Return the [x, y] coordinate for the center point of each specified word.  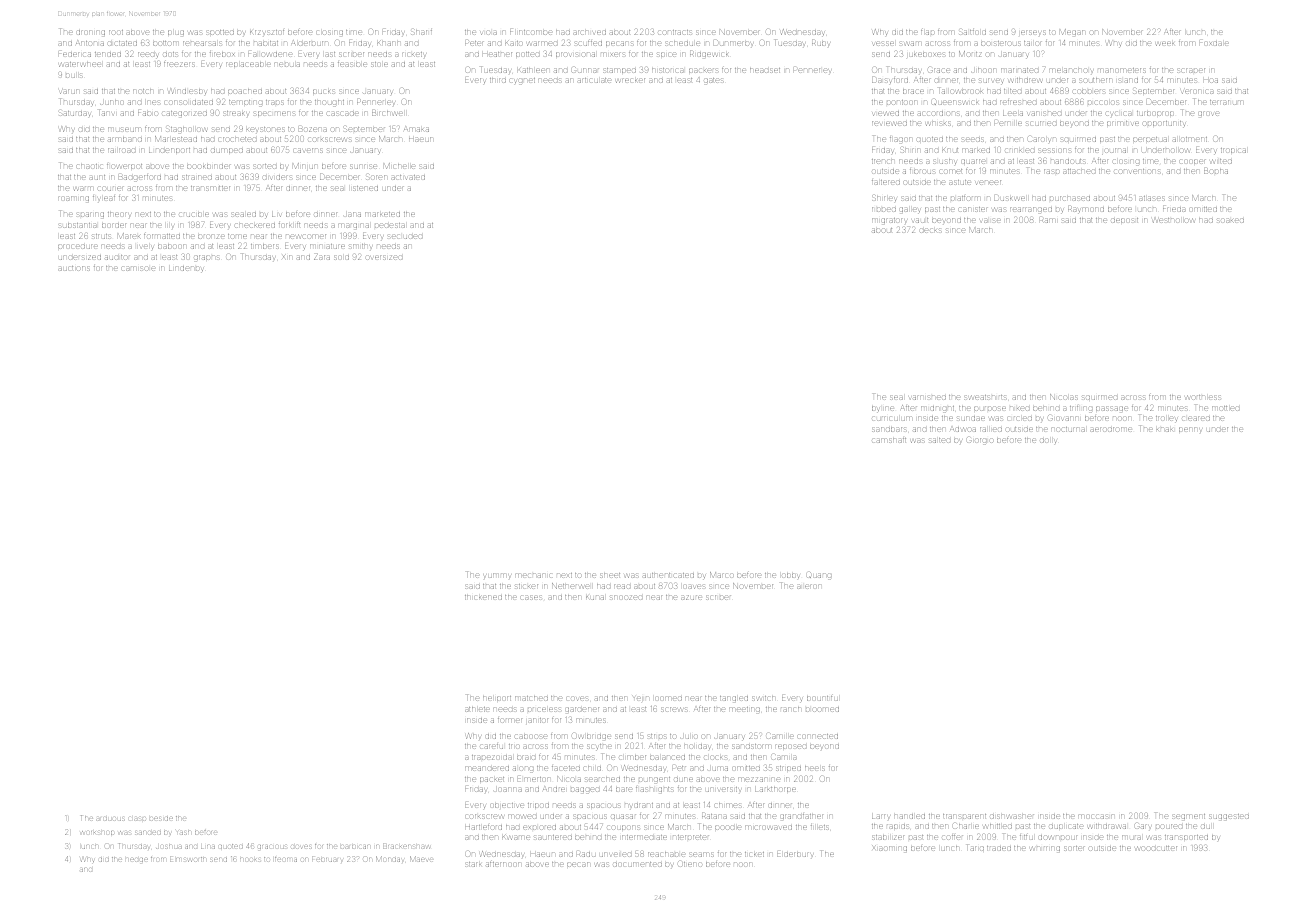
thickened [483, 597]
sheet [610, 575]
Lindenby [186, 269]
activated [409, 177]
